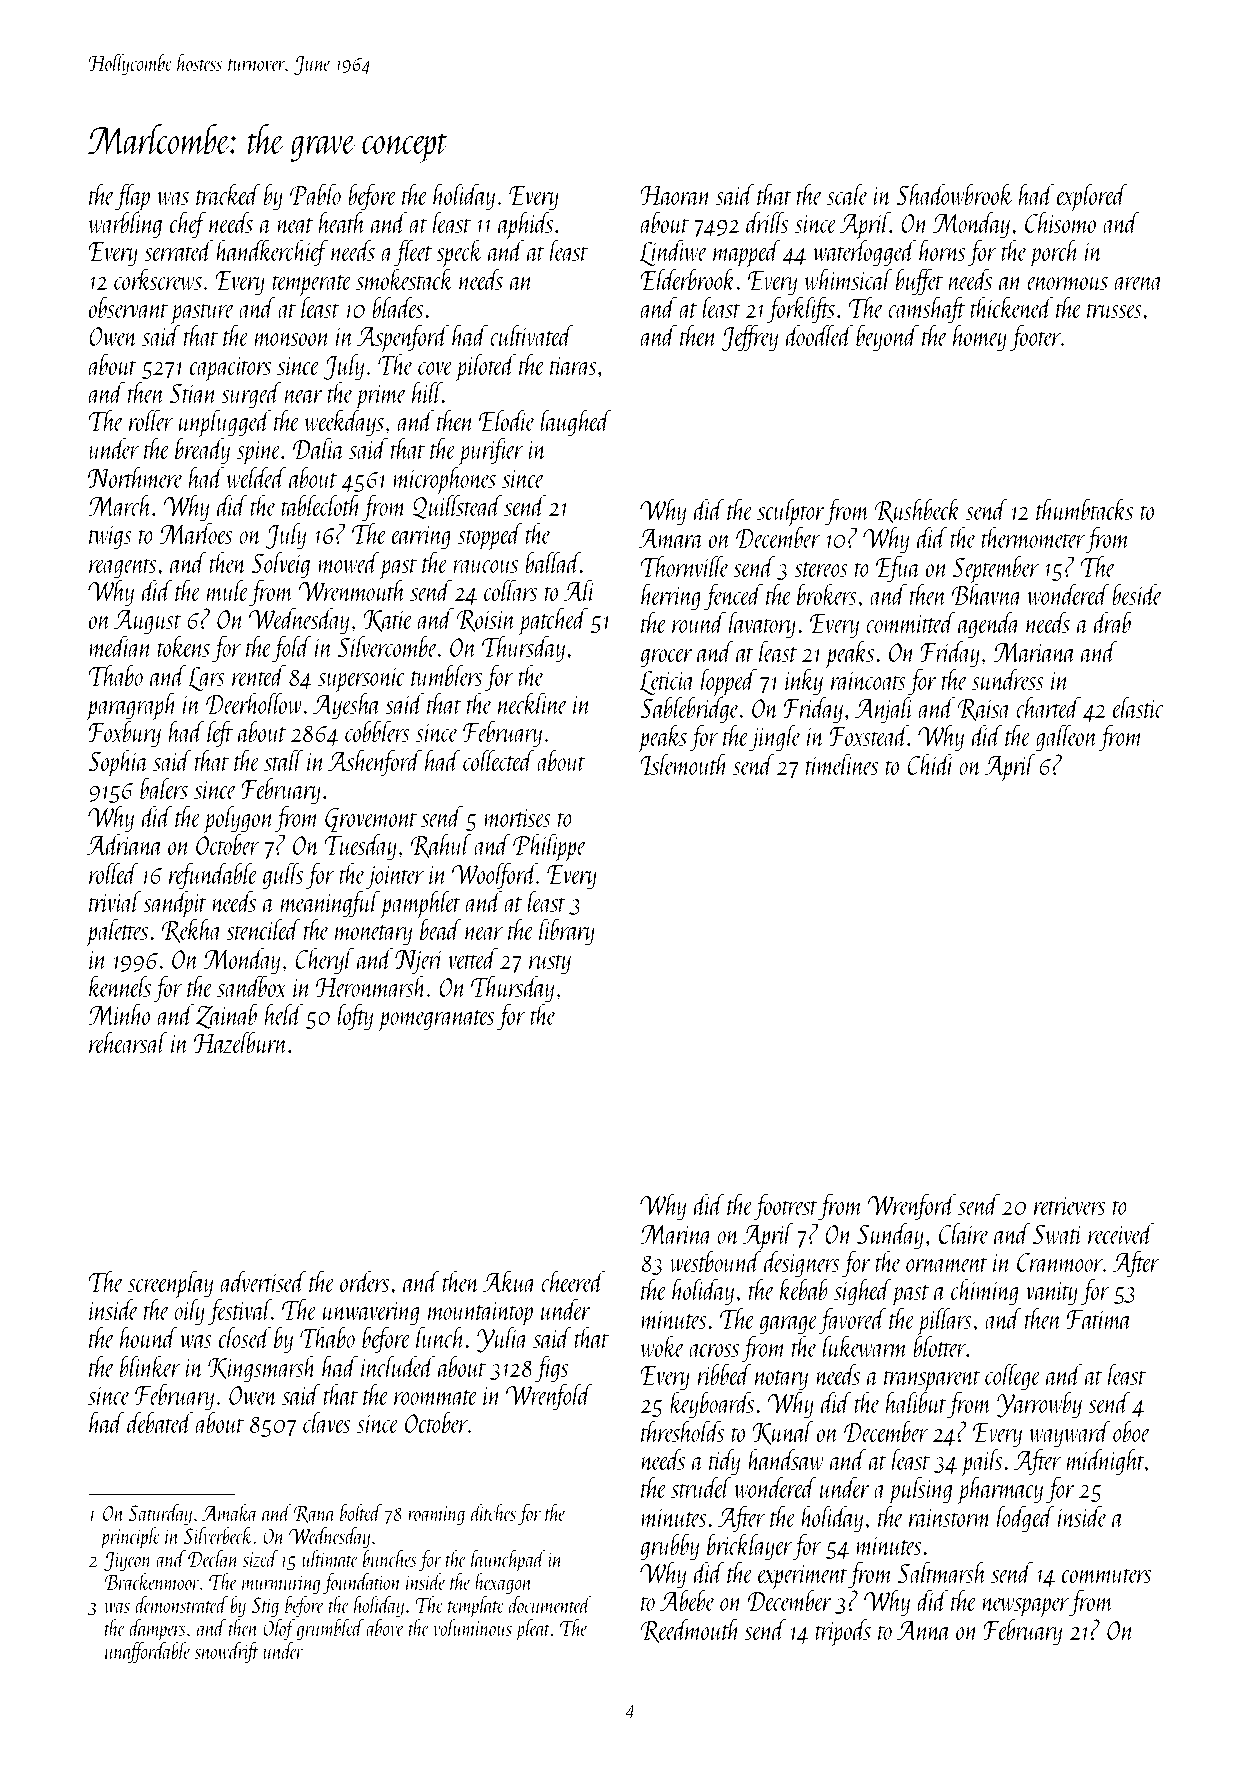  I want to click on snowdrift, so click(226, 1652).
